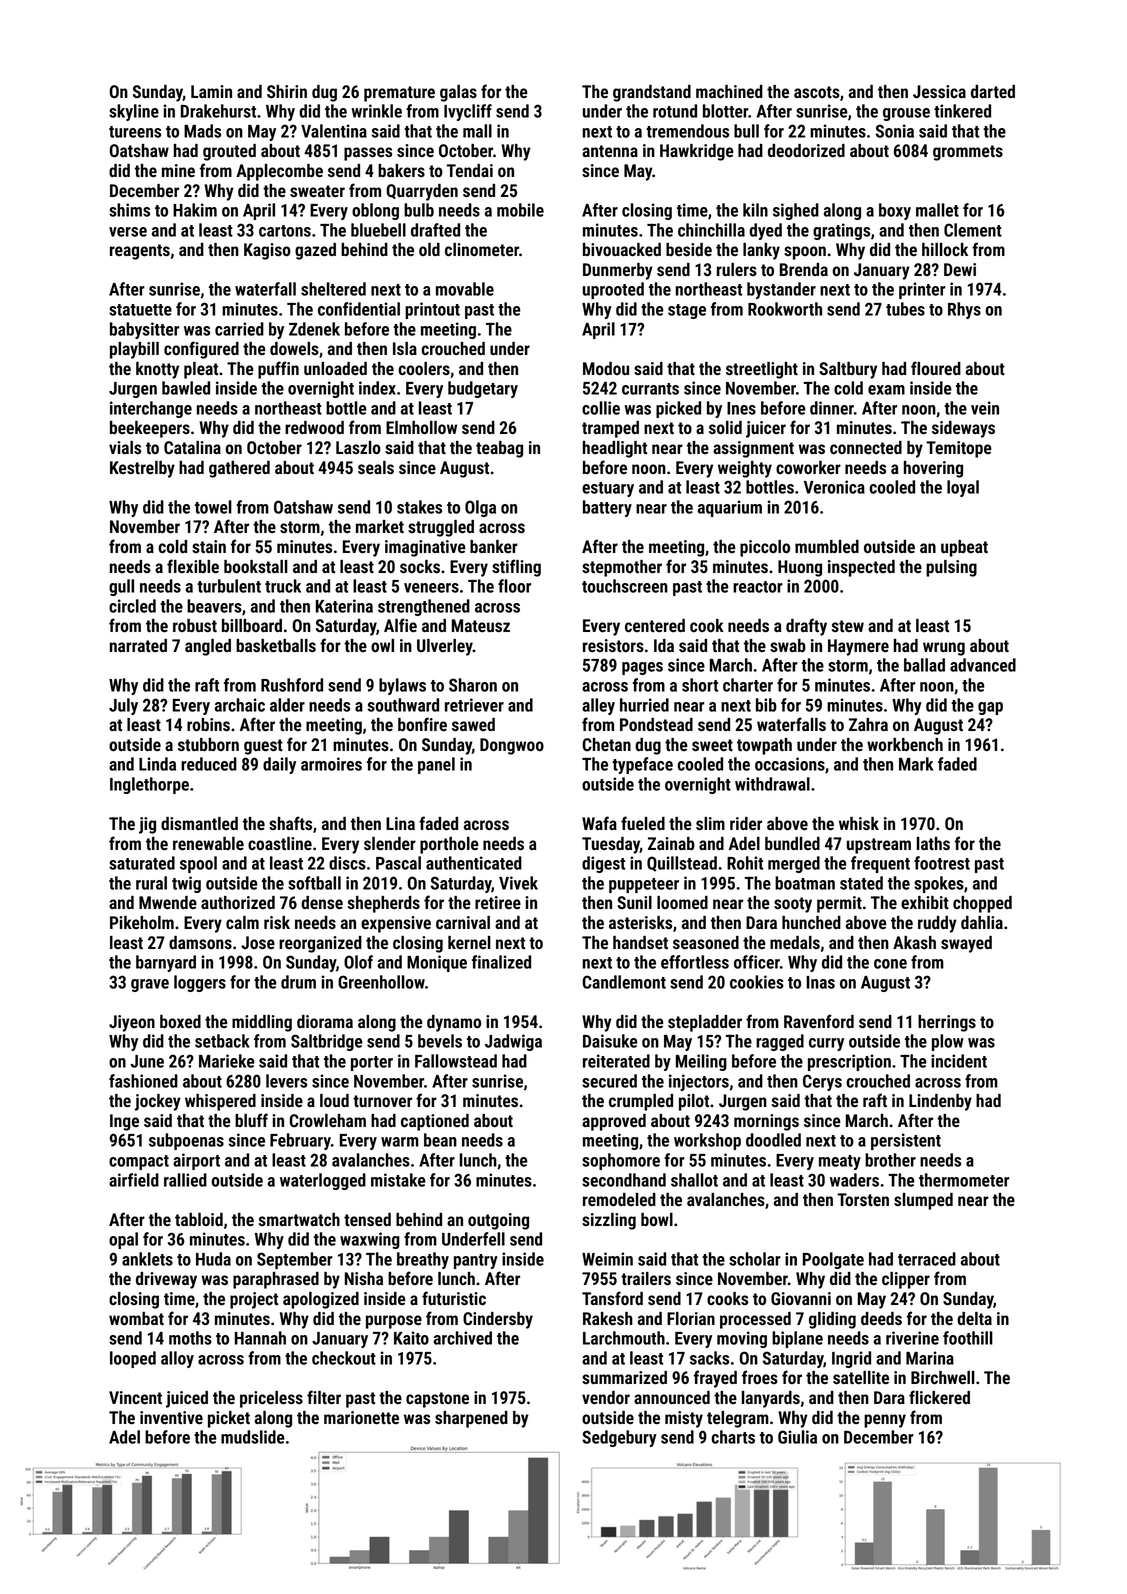 The image size is (1127, 1594). What do you see at coordinates (619, 1438) in the screenshot?
I see `Sedgebury` at bounding box center [619, 1438].
